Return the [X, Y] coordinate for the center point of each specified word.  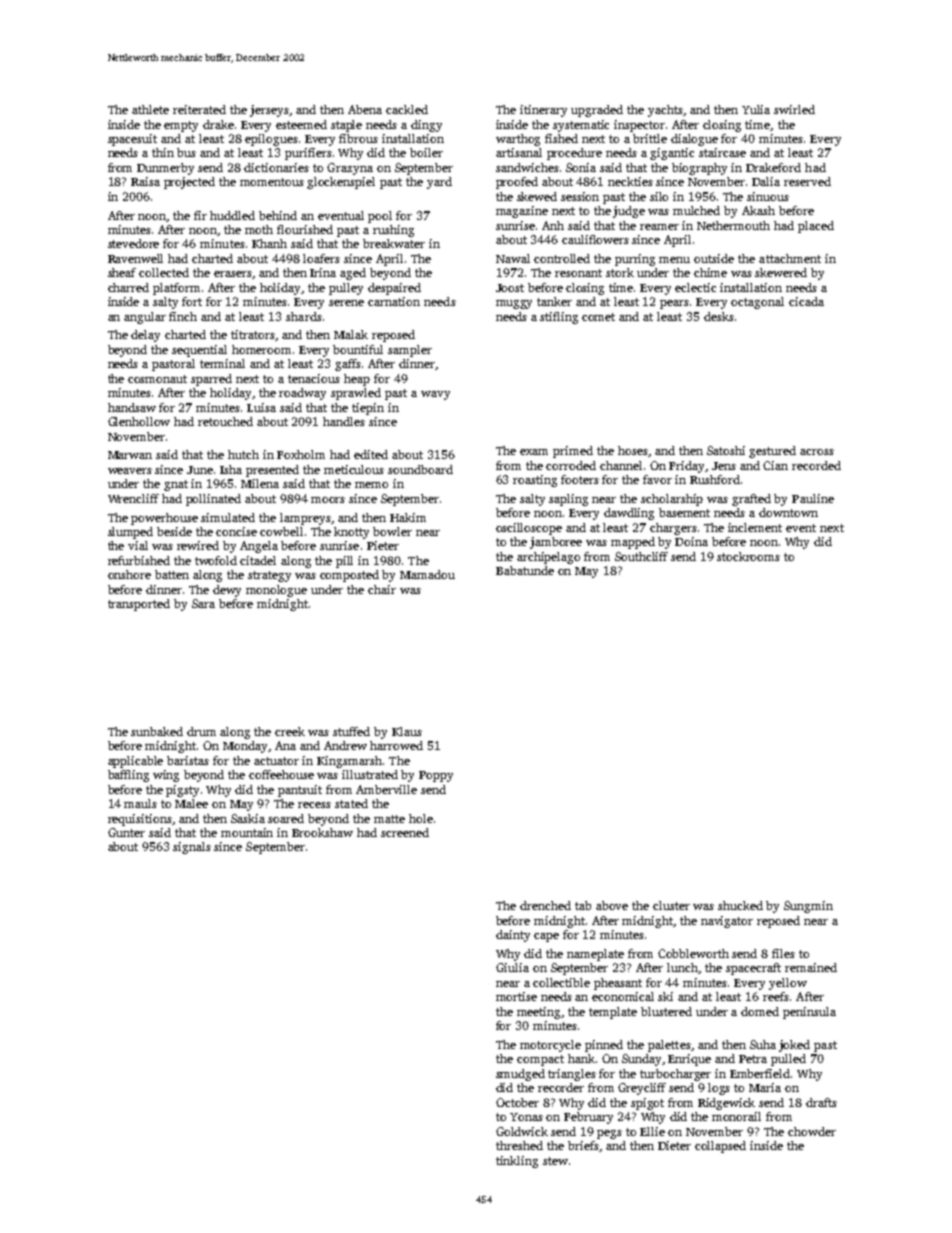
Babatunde [525, 570]
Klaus [407, 731]
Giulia [512, 967]
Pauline [813, 498]
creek [290, 731]
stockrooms [748, 556]
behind [278, 215]
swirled [794, 109]
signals [192, 848]
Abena [365, 109]
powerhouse [164, 519]
